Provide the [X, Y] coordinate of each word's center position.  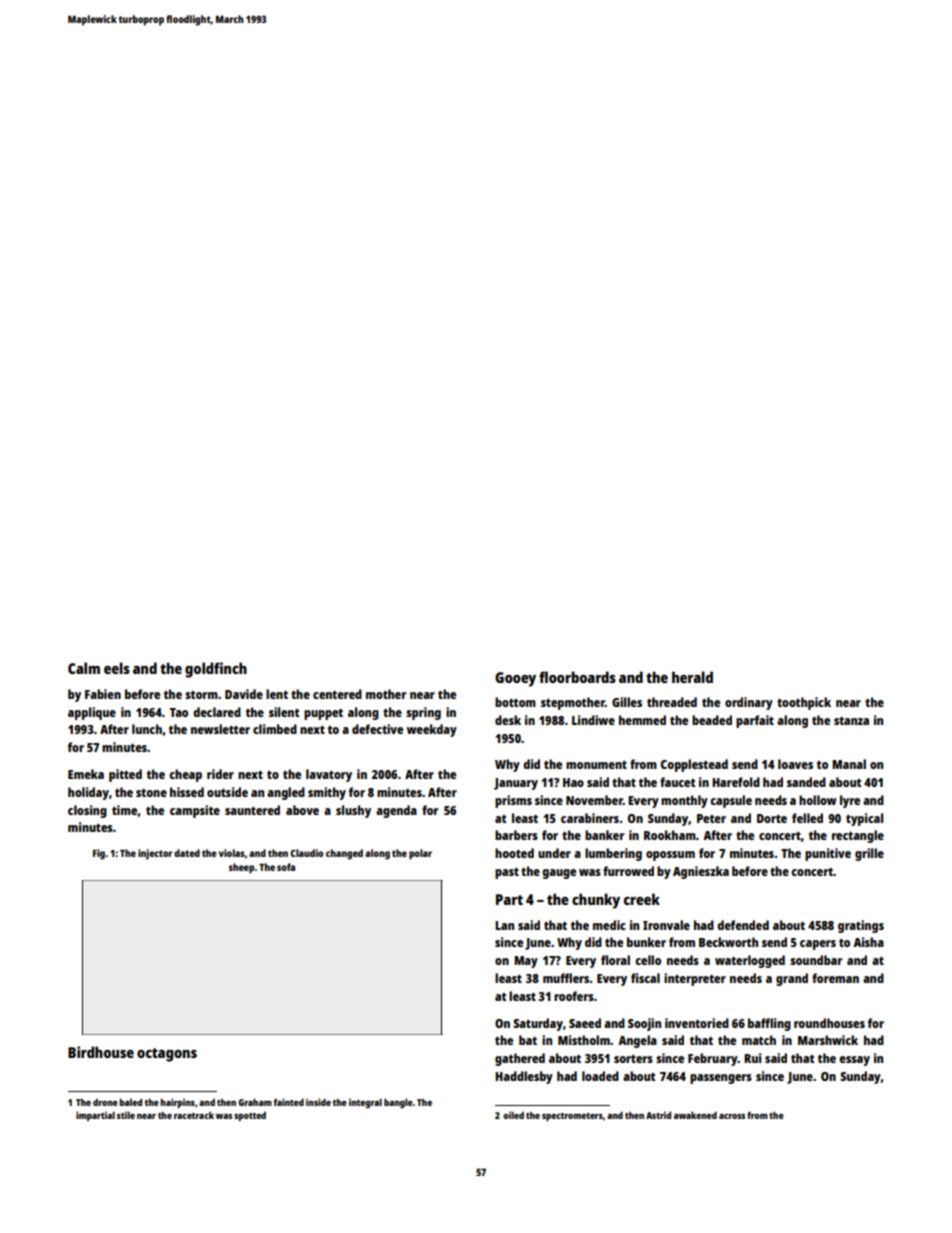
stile [126, 1115]
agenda [396, 811]
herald [692, 677]
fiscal [645, 978]
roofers [574, 996]
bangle [398, 1103]
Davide [244, 694]
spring [423, 713]
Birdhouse [101, 1052]
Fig [99, 854]
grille [869, 854]
